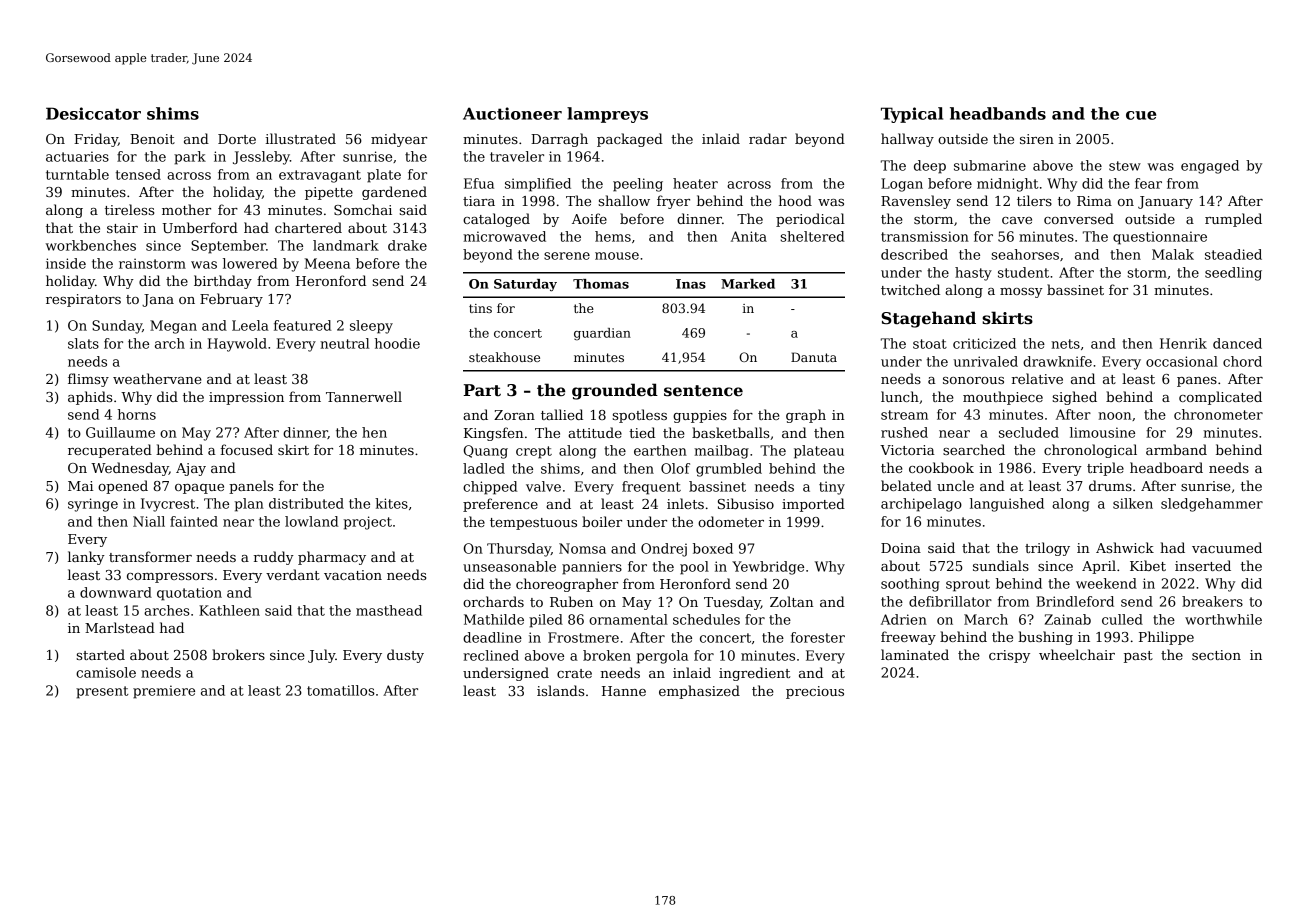 This page has width=1308, height=924. What do you see at coordinates (332, 558) in the page?
I see `pharmacy` at bounding box center [332, 558].
